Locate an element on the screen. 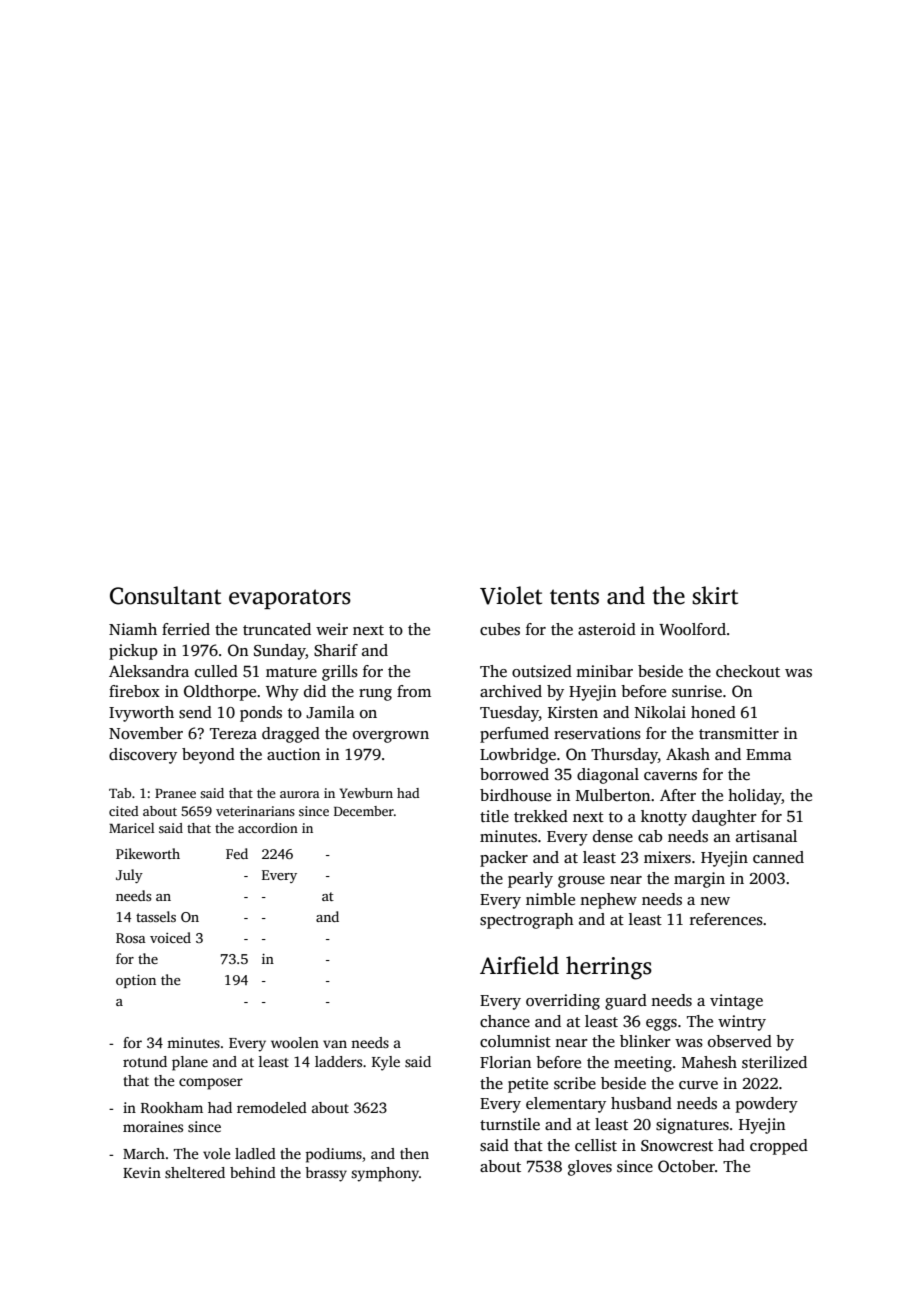 This screenshot has width=924, height=1308. culled is located at coordinates (216, 671).
